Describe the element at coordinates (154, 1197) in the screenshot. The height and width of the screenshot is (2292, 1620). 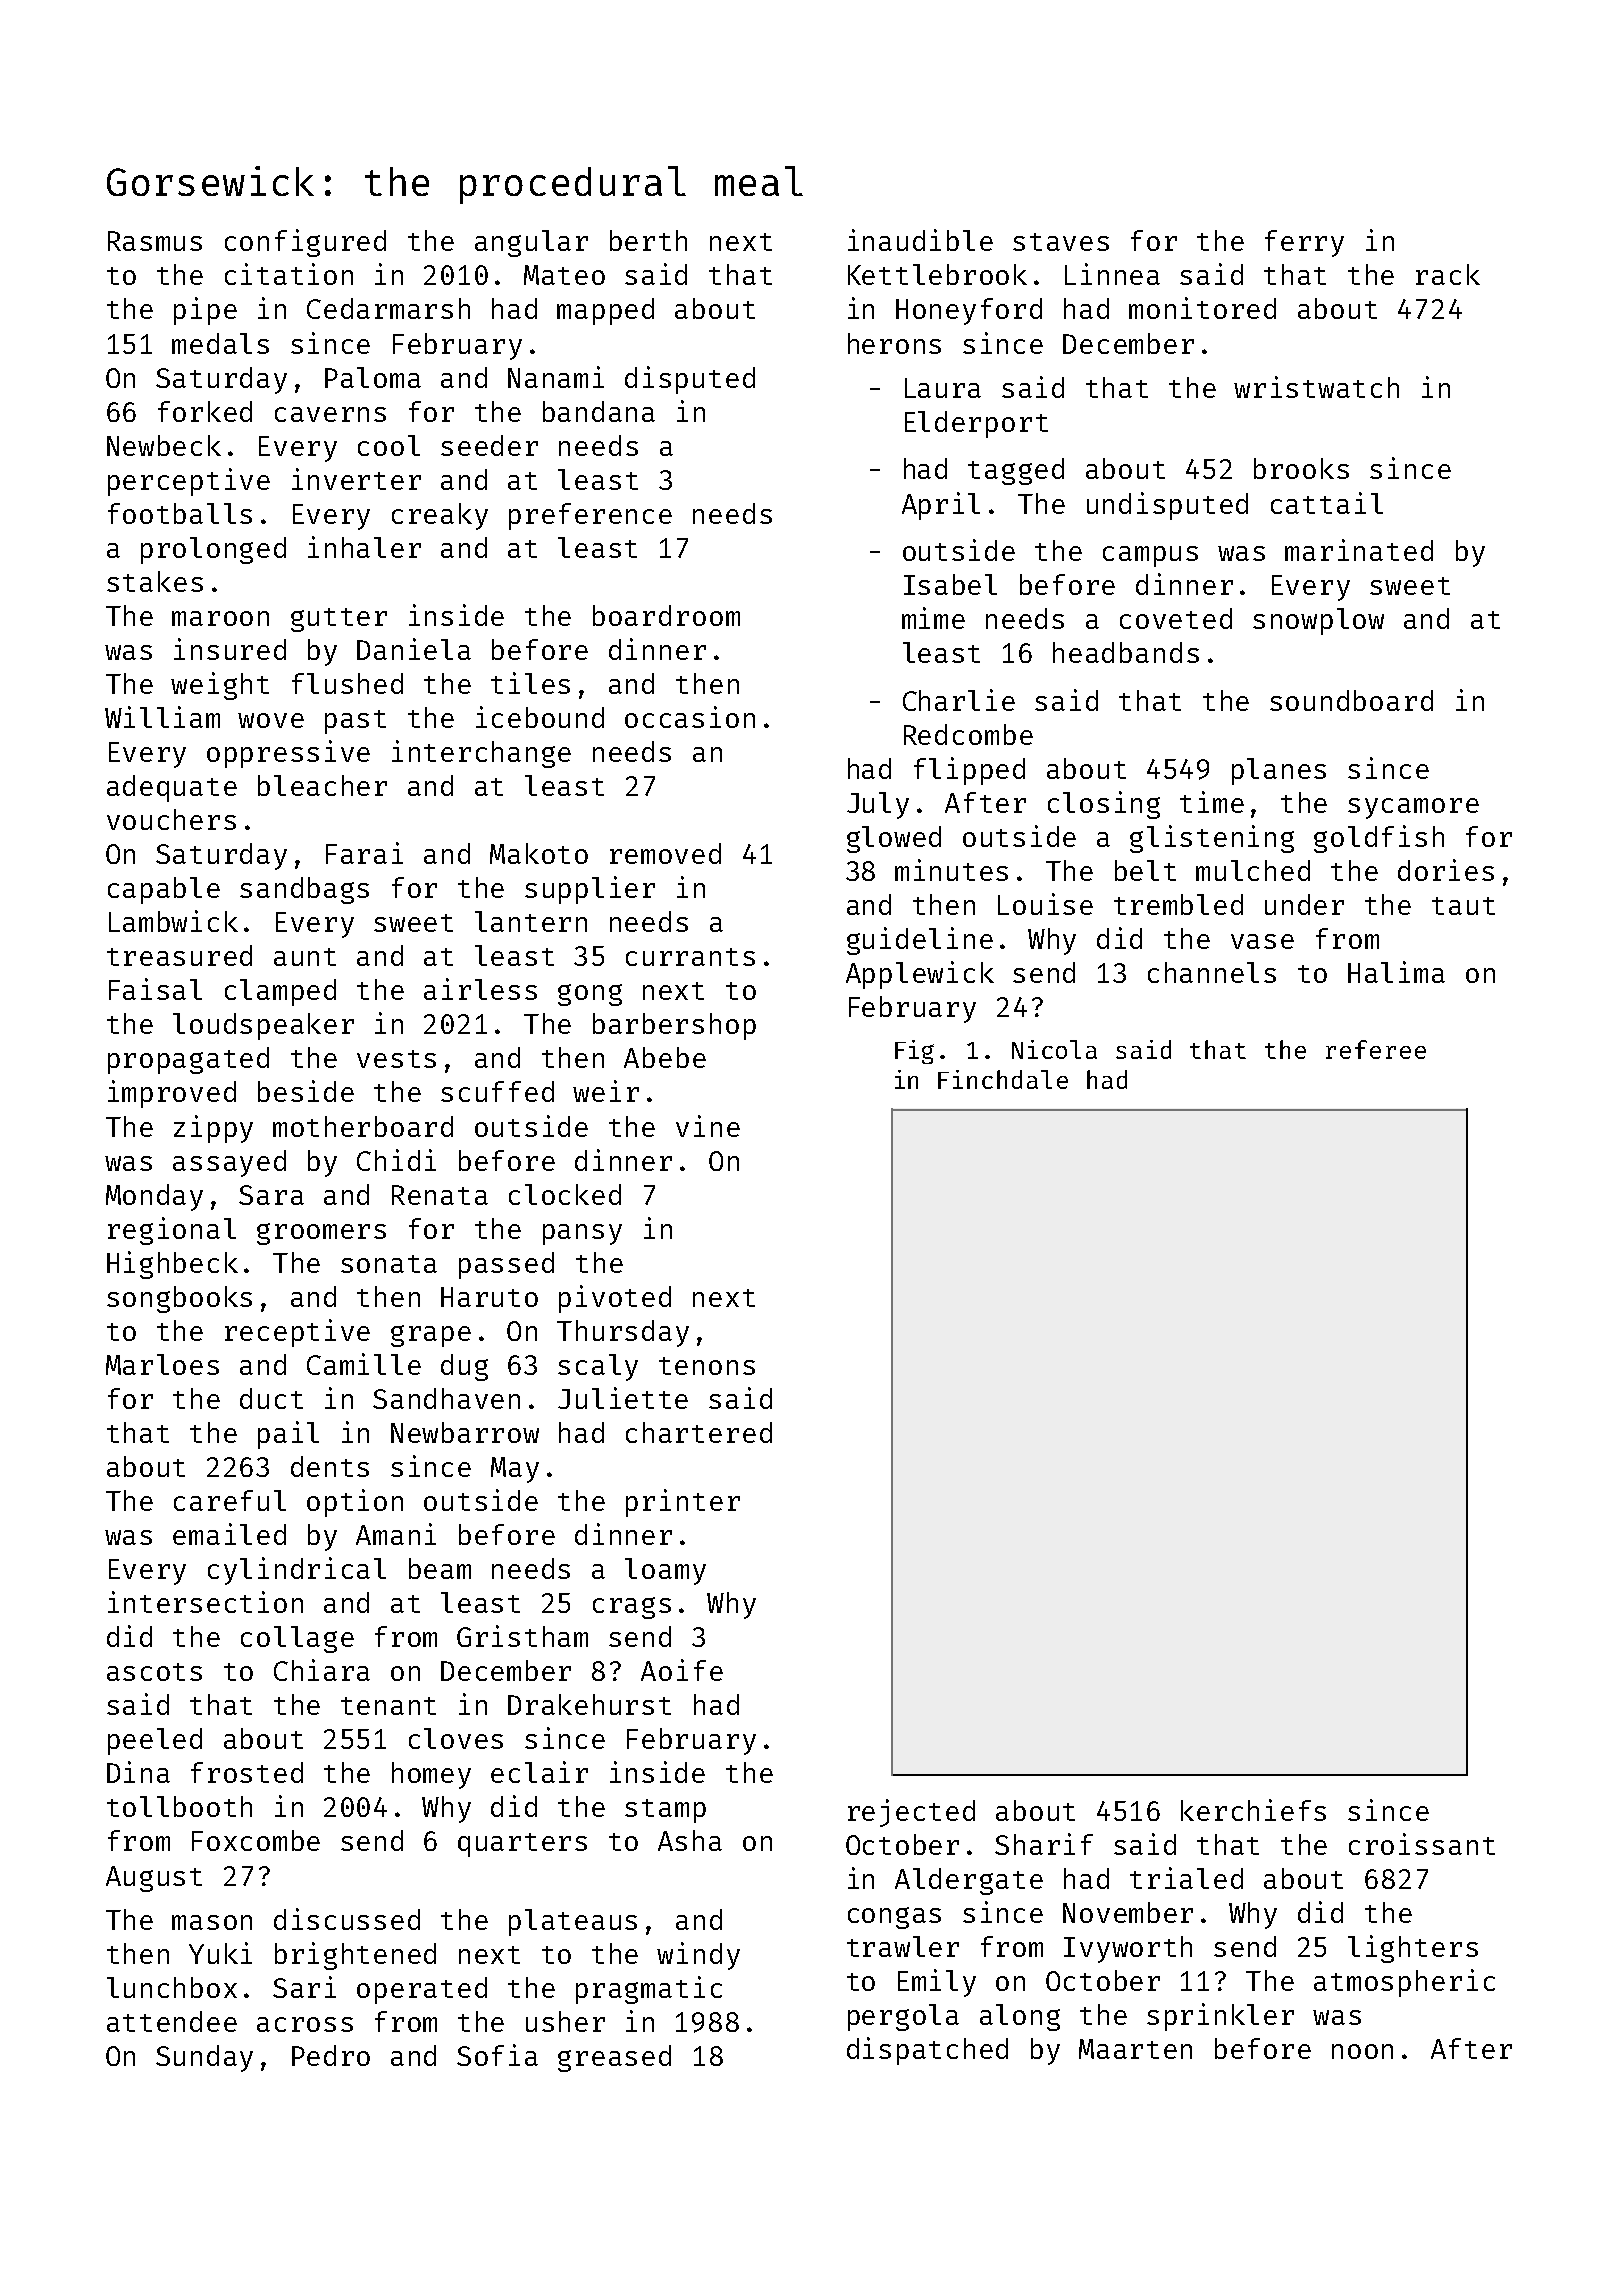
I see `Monday` at that location.
